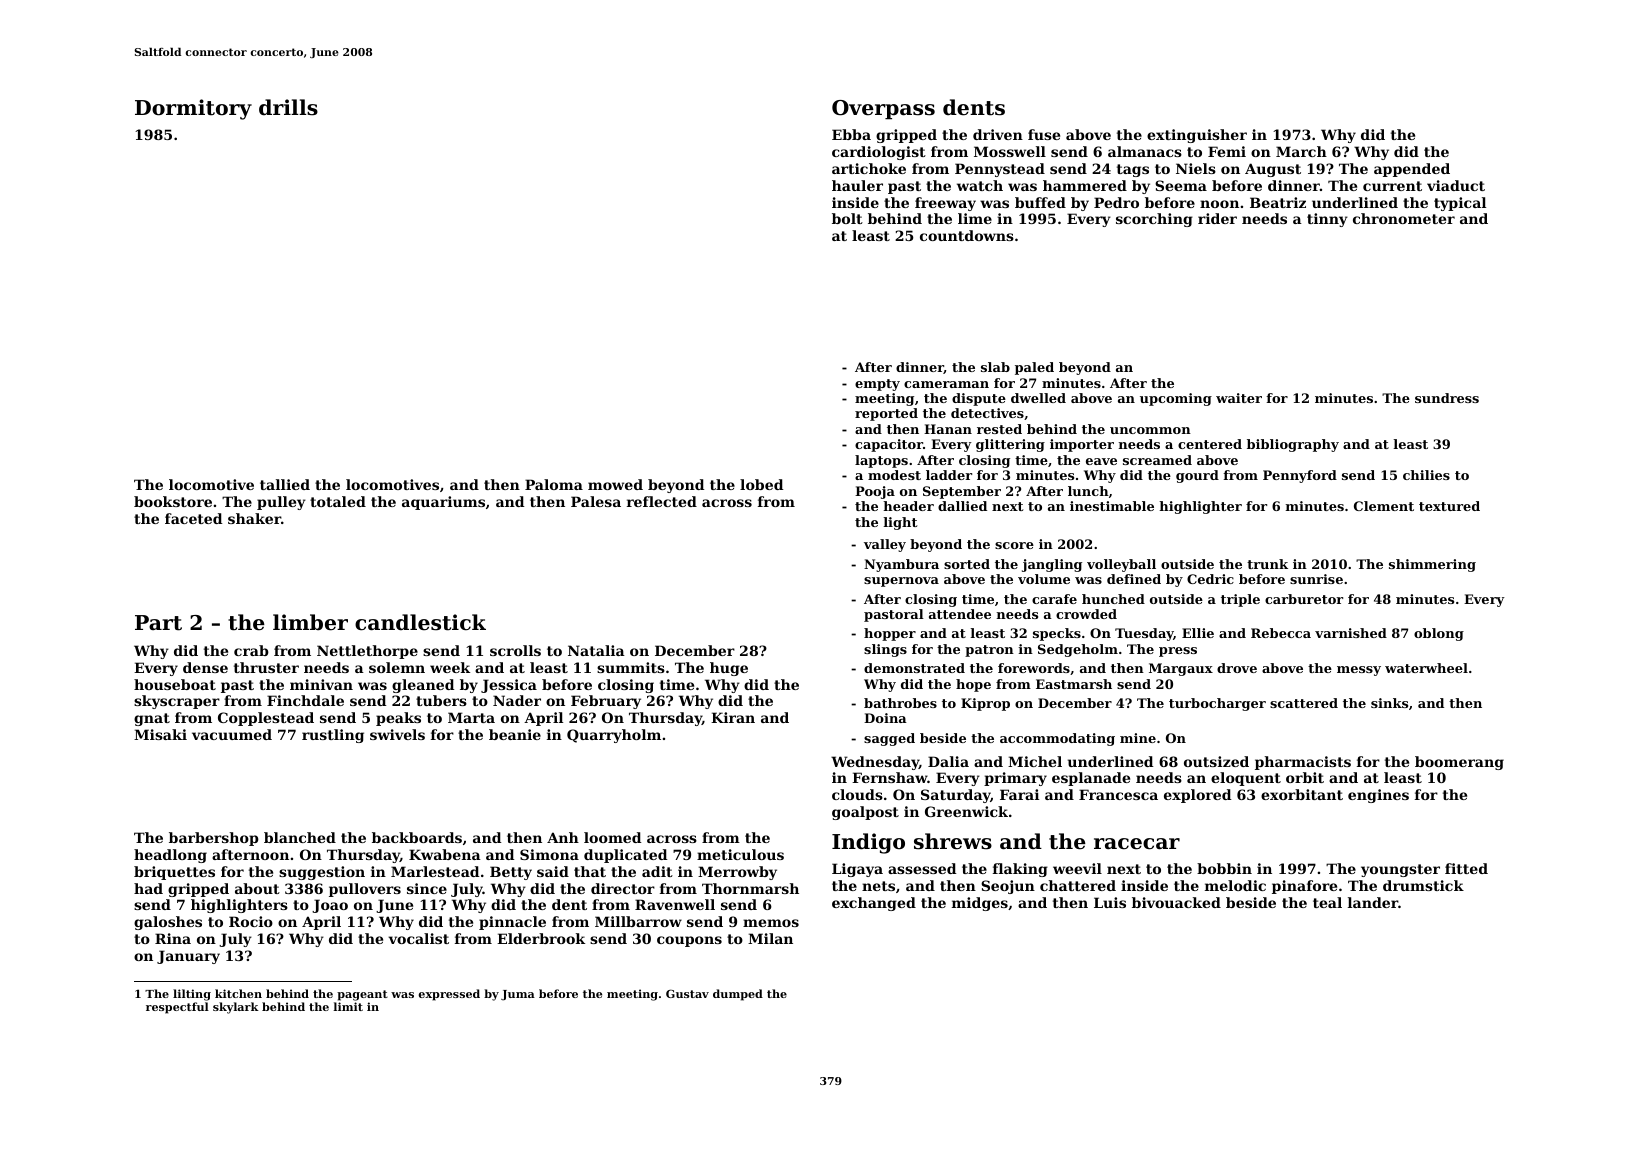 Image resolution: width=1639 pixels, height=1159 pixels. What do you see at coordinates (1044, 134) in the screenshot?
I see `fuse` at bounding box center [1044, 134].
